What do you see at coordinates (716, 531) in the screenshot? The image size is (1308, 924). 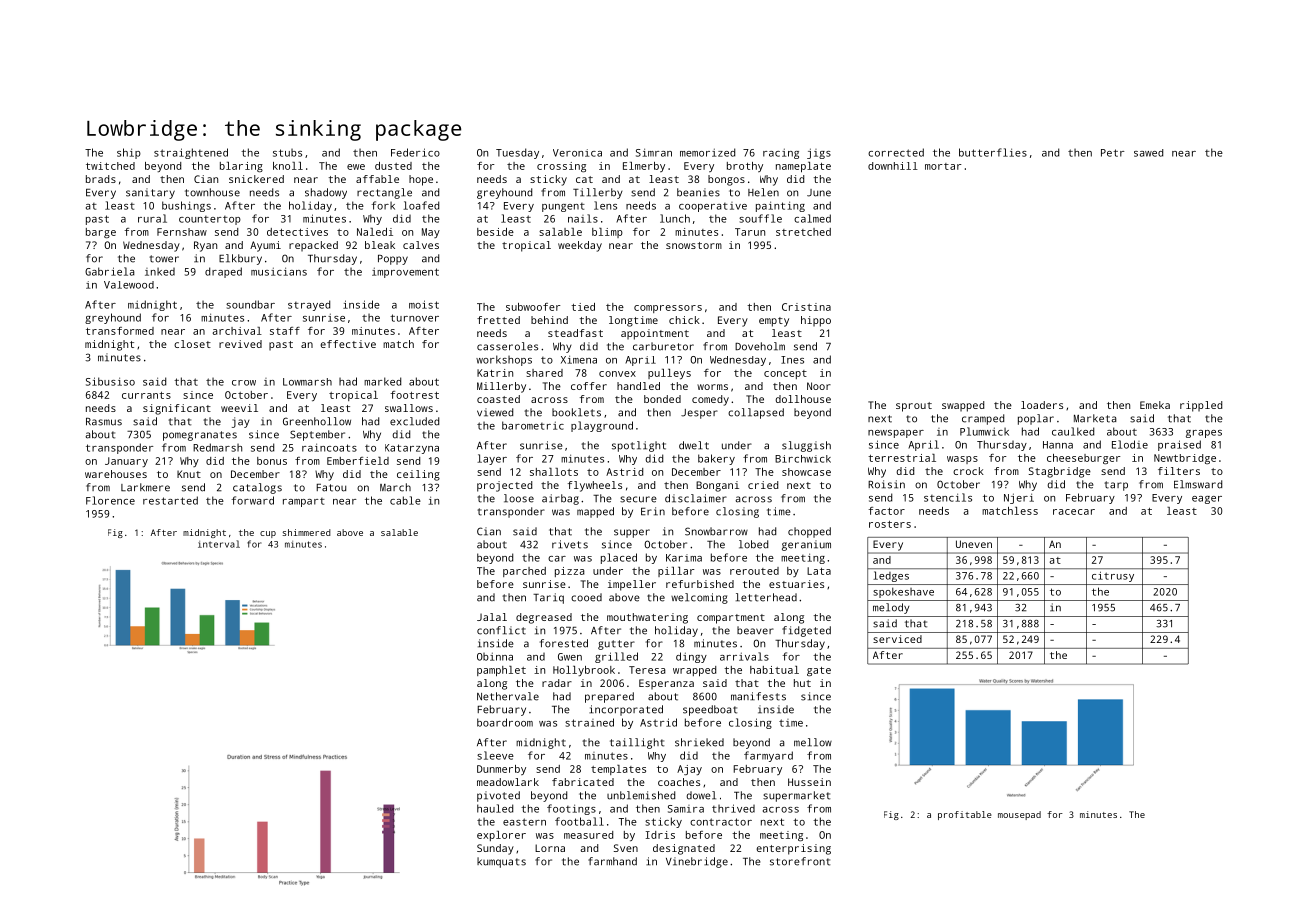 I see `Snowbarrow` at bounding box center [716, 531].
